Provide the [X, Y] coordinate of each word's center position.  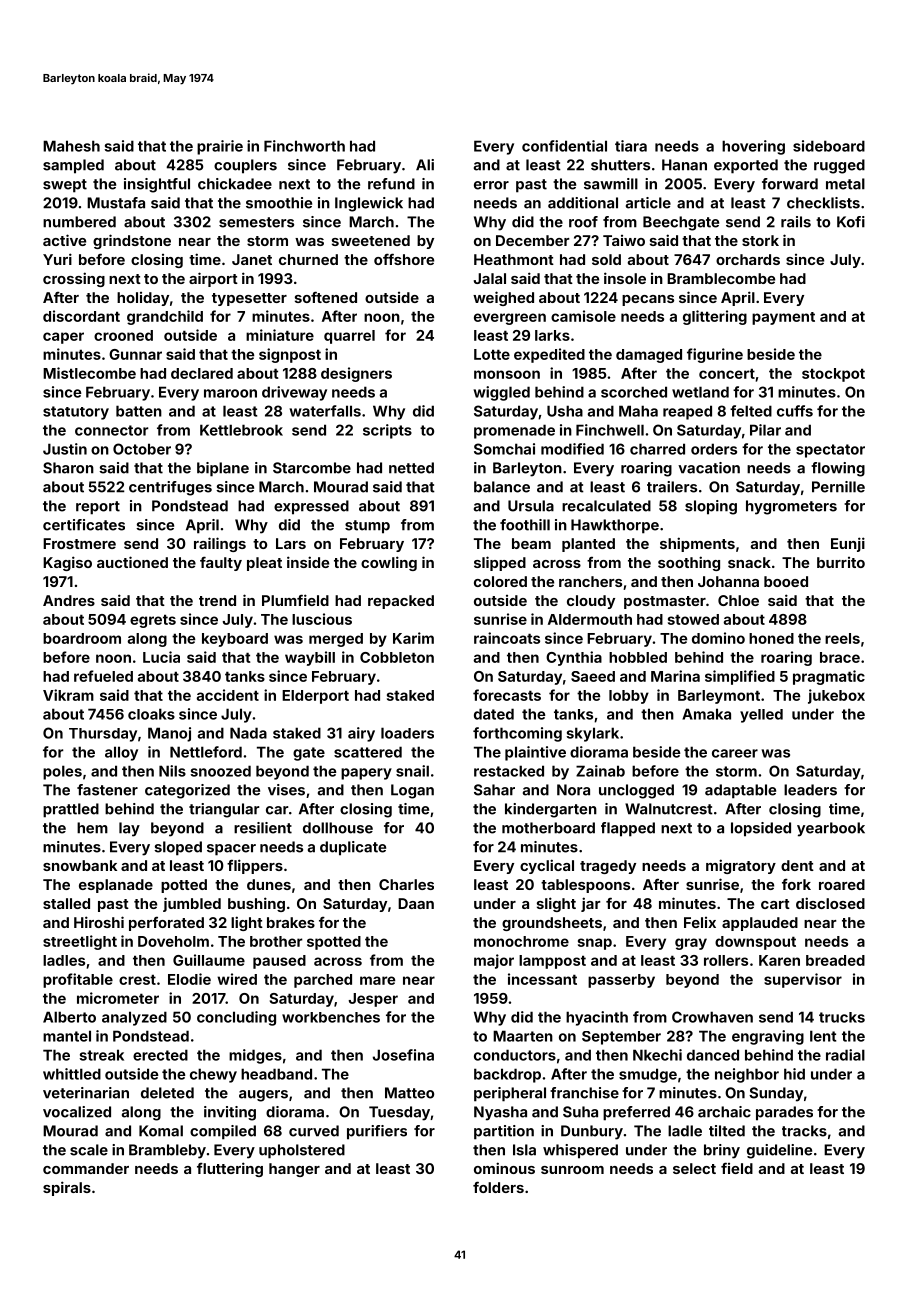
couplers [245, 166]
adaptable [740, 791]
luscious [322, 619]
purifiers [377, 1132]
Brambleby [167, 1151]
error [491, 185]
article [648, 203]
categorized [187, 791]
